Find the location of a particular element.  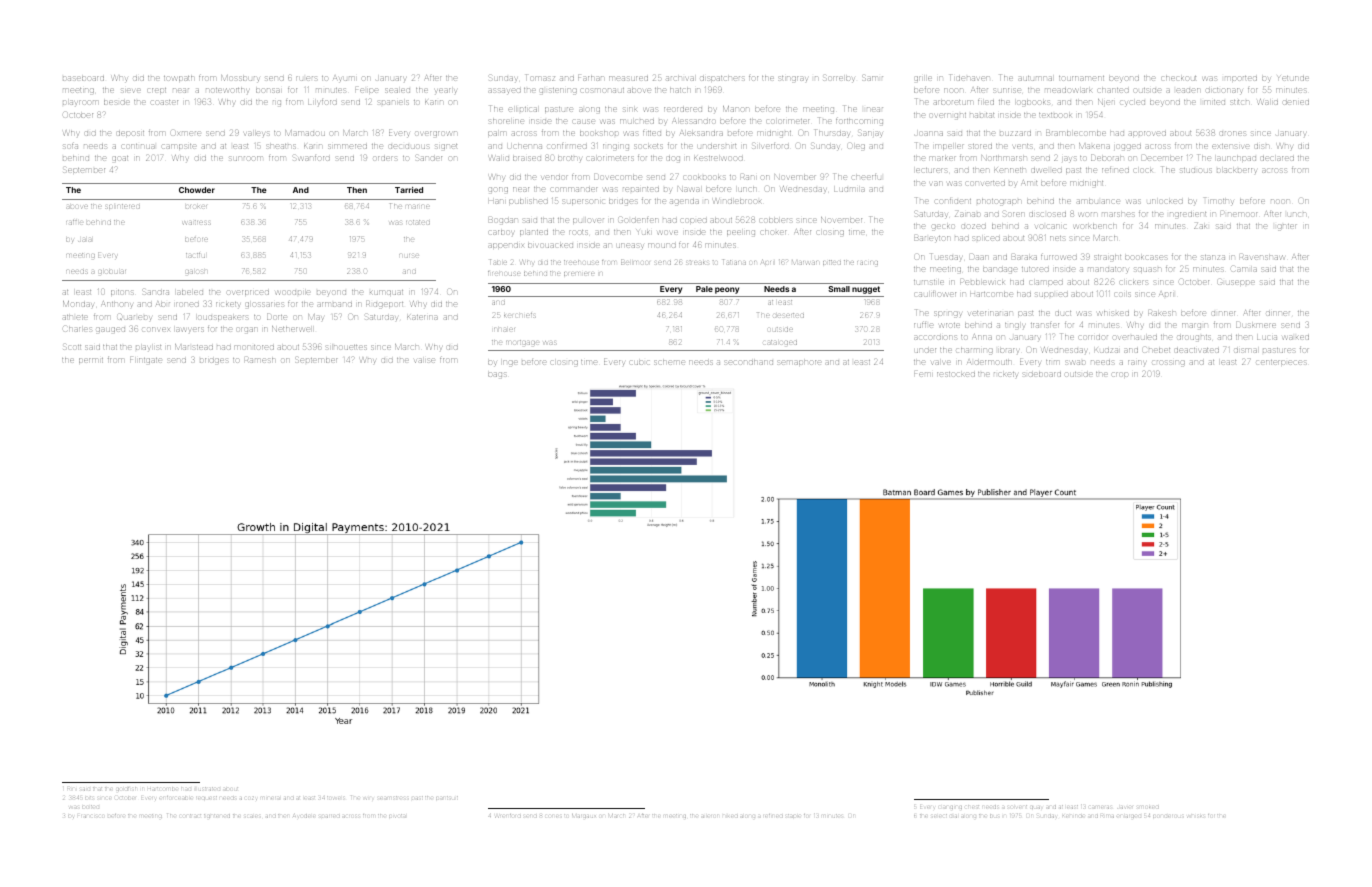

denied is located at coordinates (1296, 102).
